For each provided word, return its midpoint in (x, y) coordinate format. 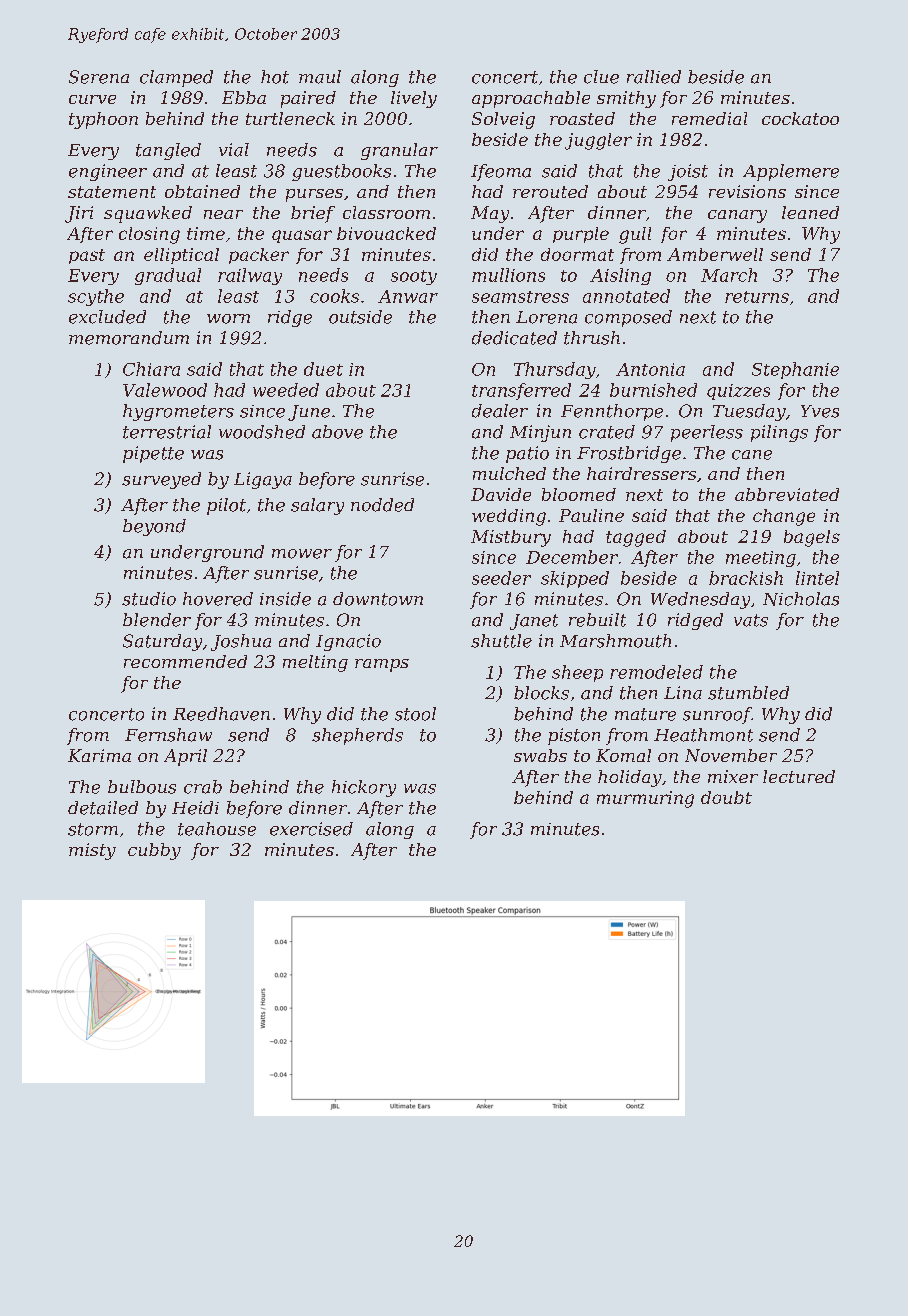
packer (259, 256)
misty (92, 851)
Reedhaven (221, 714)
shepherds (357, 736)
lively (414, 99)
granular (399, 151)
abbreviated (787, 494)
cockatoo (800, 118)
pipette (153, 454)
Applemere (791, 172)
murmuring (645, 799)
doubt (726, 797)
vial (234, 150)
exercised (311, 829)
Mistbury (511, 538)
